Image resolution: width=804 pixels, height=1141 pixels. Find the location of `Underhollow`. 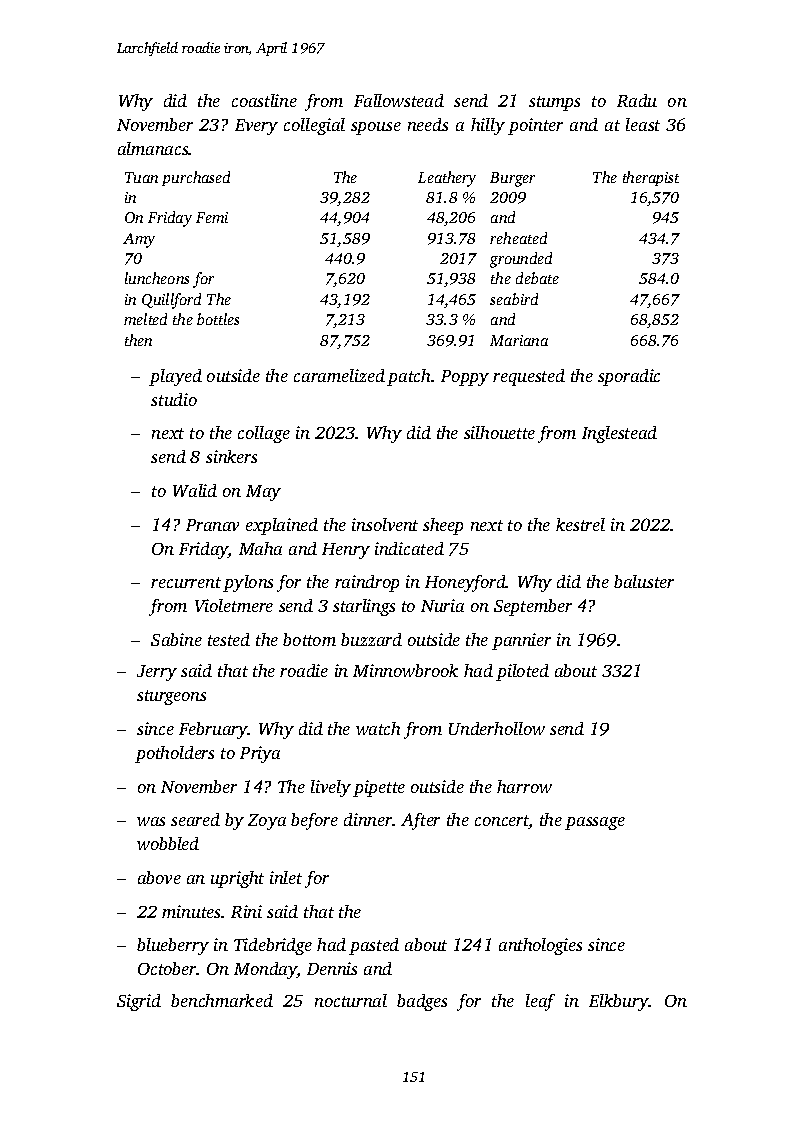

Underhollow is located at coordinates (497, 728).
